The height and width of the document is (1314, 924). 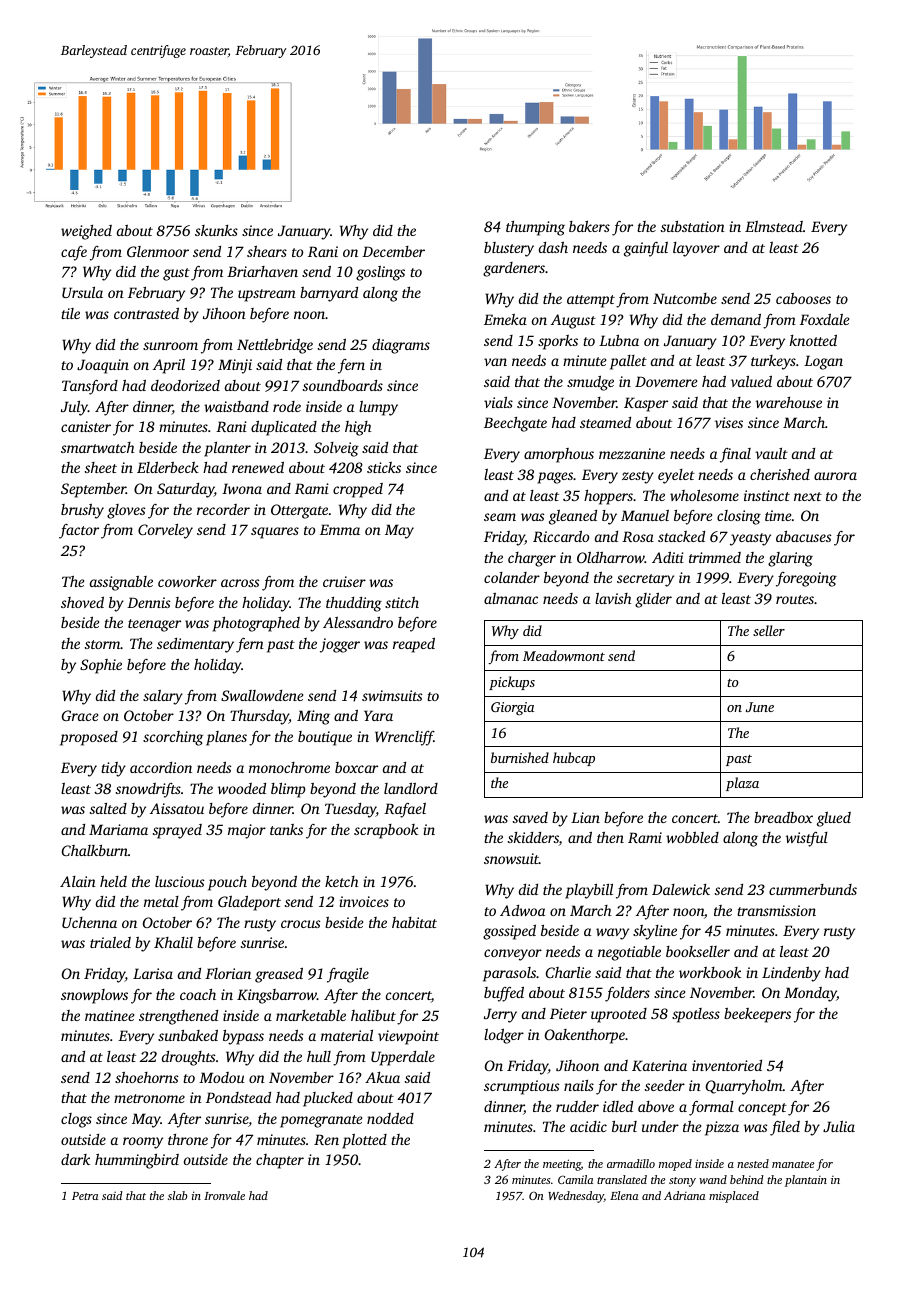 I want to click on Elmstead, so click(x=774, y=226).
